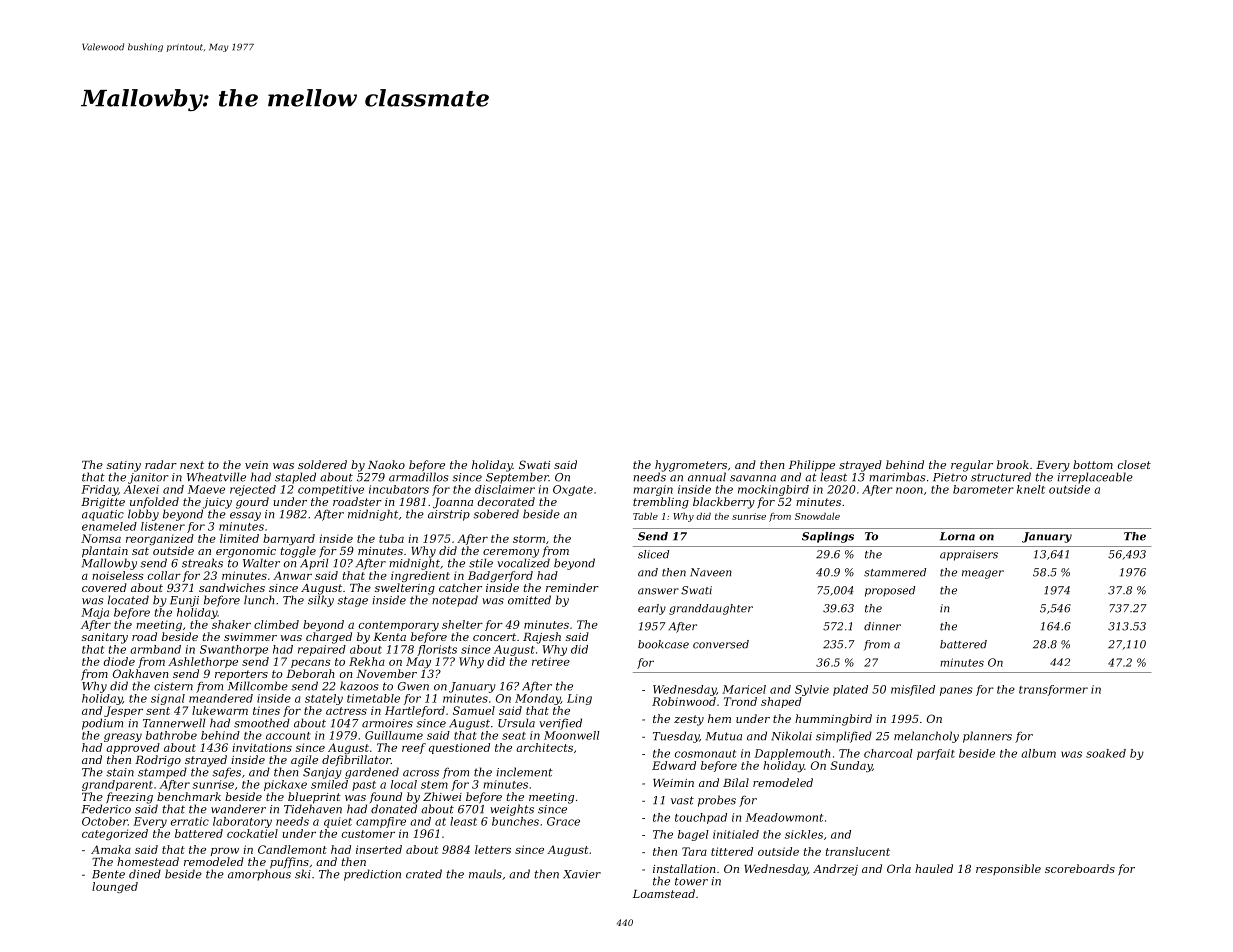 The width and height of the screenshot is (1233, 952). Describe the element at coordinates (890, 591) in the screenshot. I see `proposed` at that location.
